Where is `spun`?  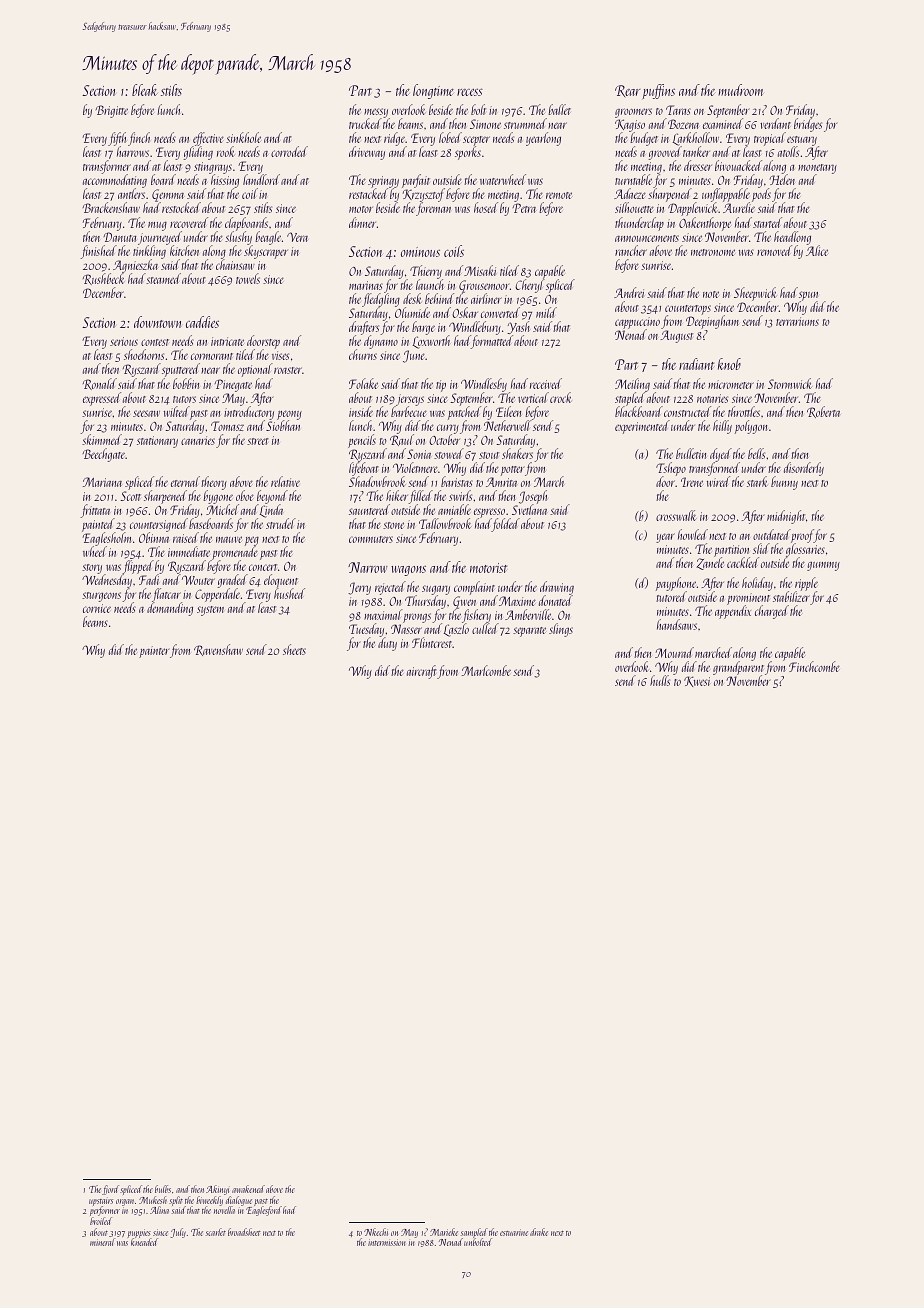
spun is located at coordinates (808, 296).
